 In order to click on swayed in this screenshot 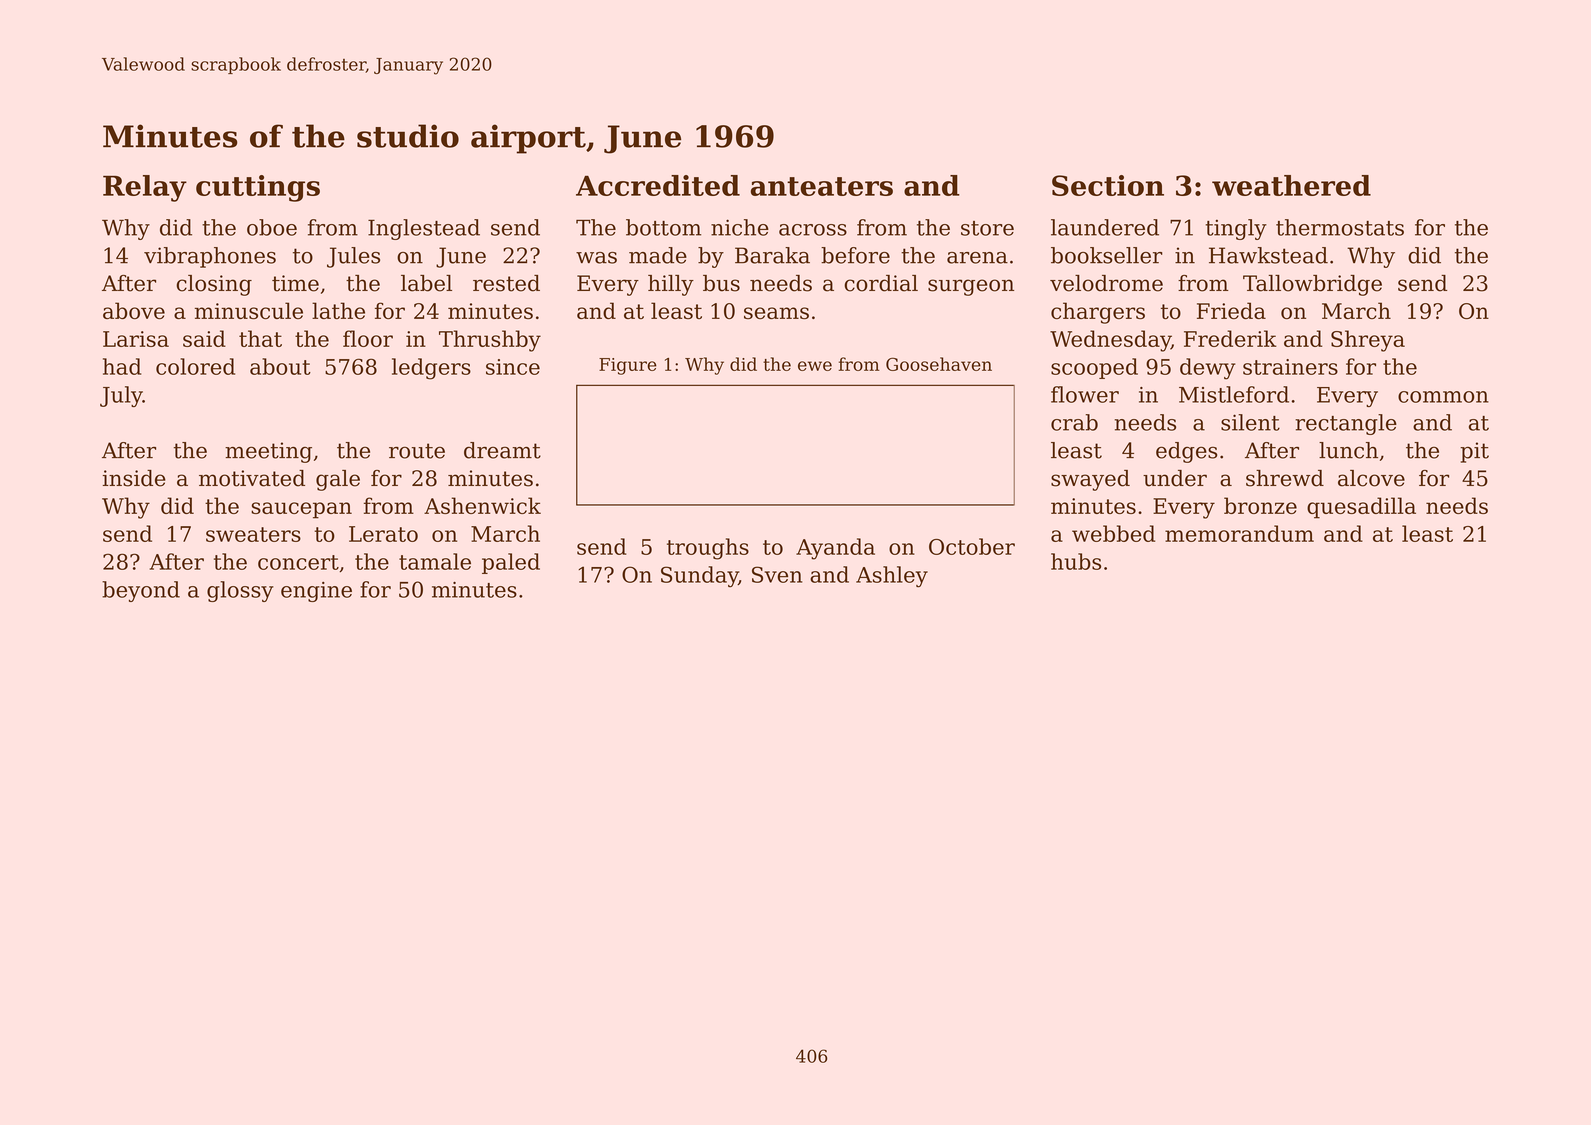, I will do `click(1090, 480)`.
